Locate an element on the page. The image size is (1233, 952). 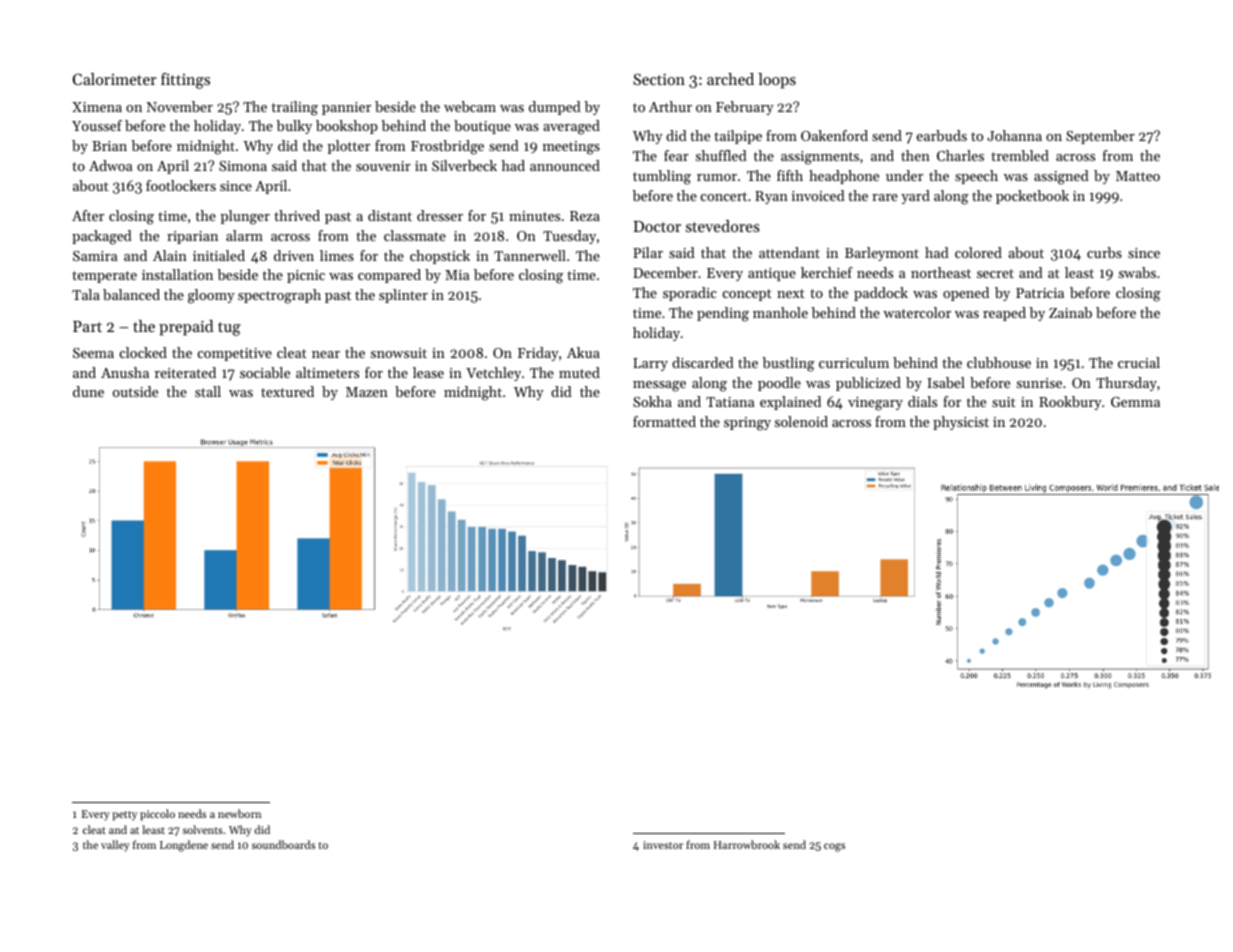
springy is located at coordinates (747, 424).
